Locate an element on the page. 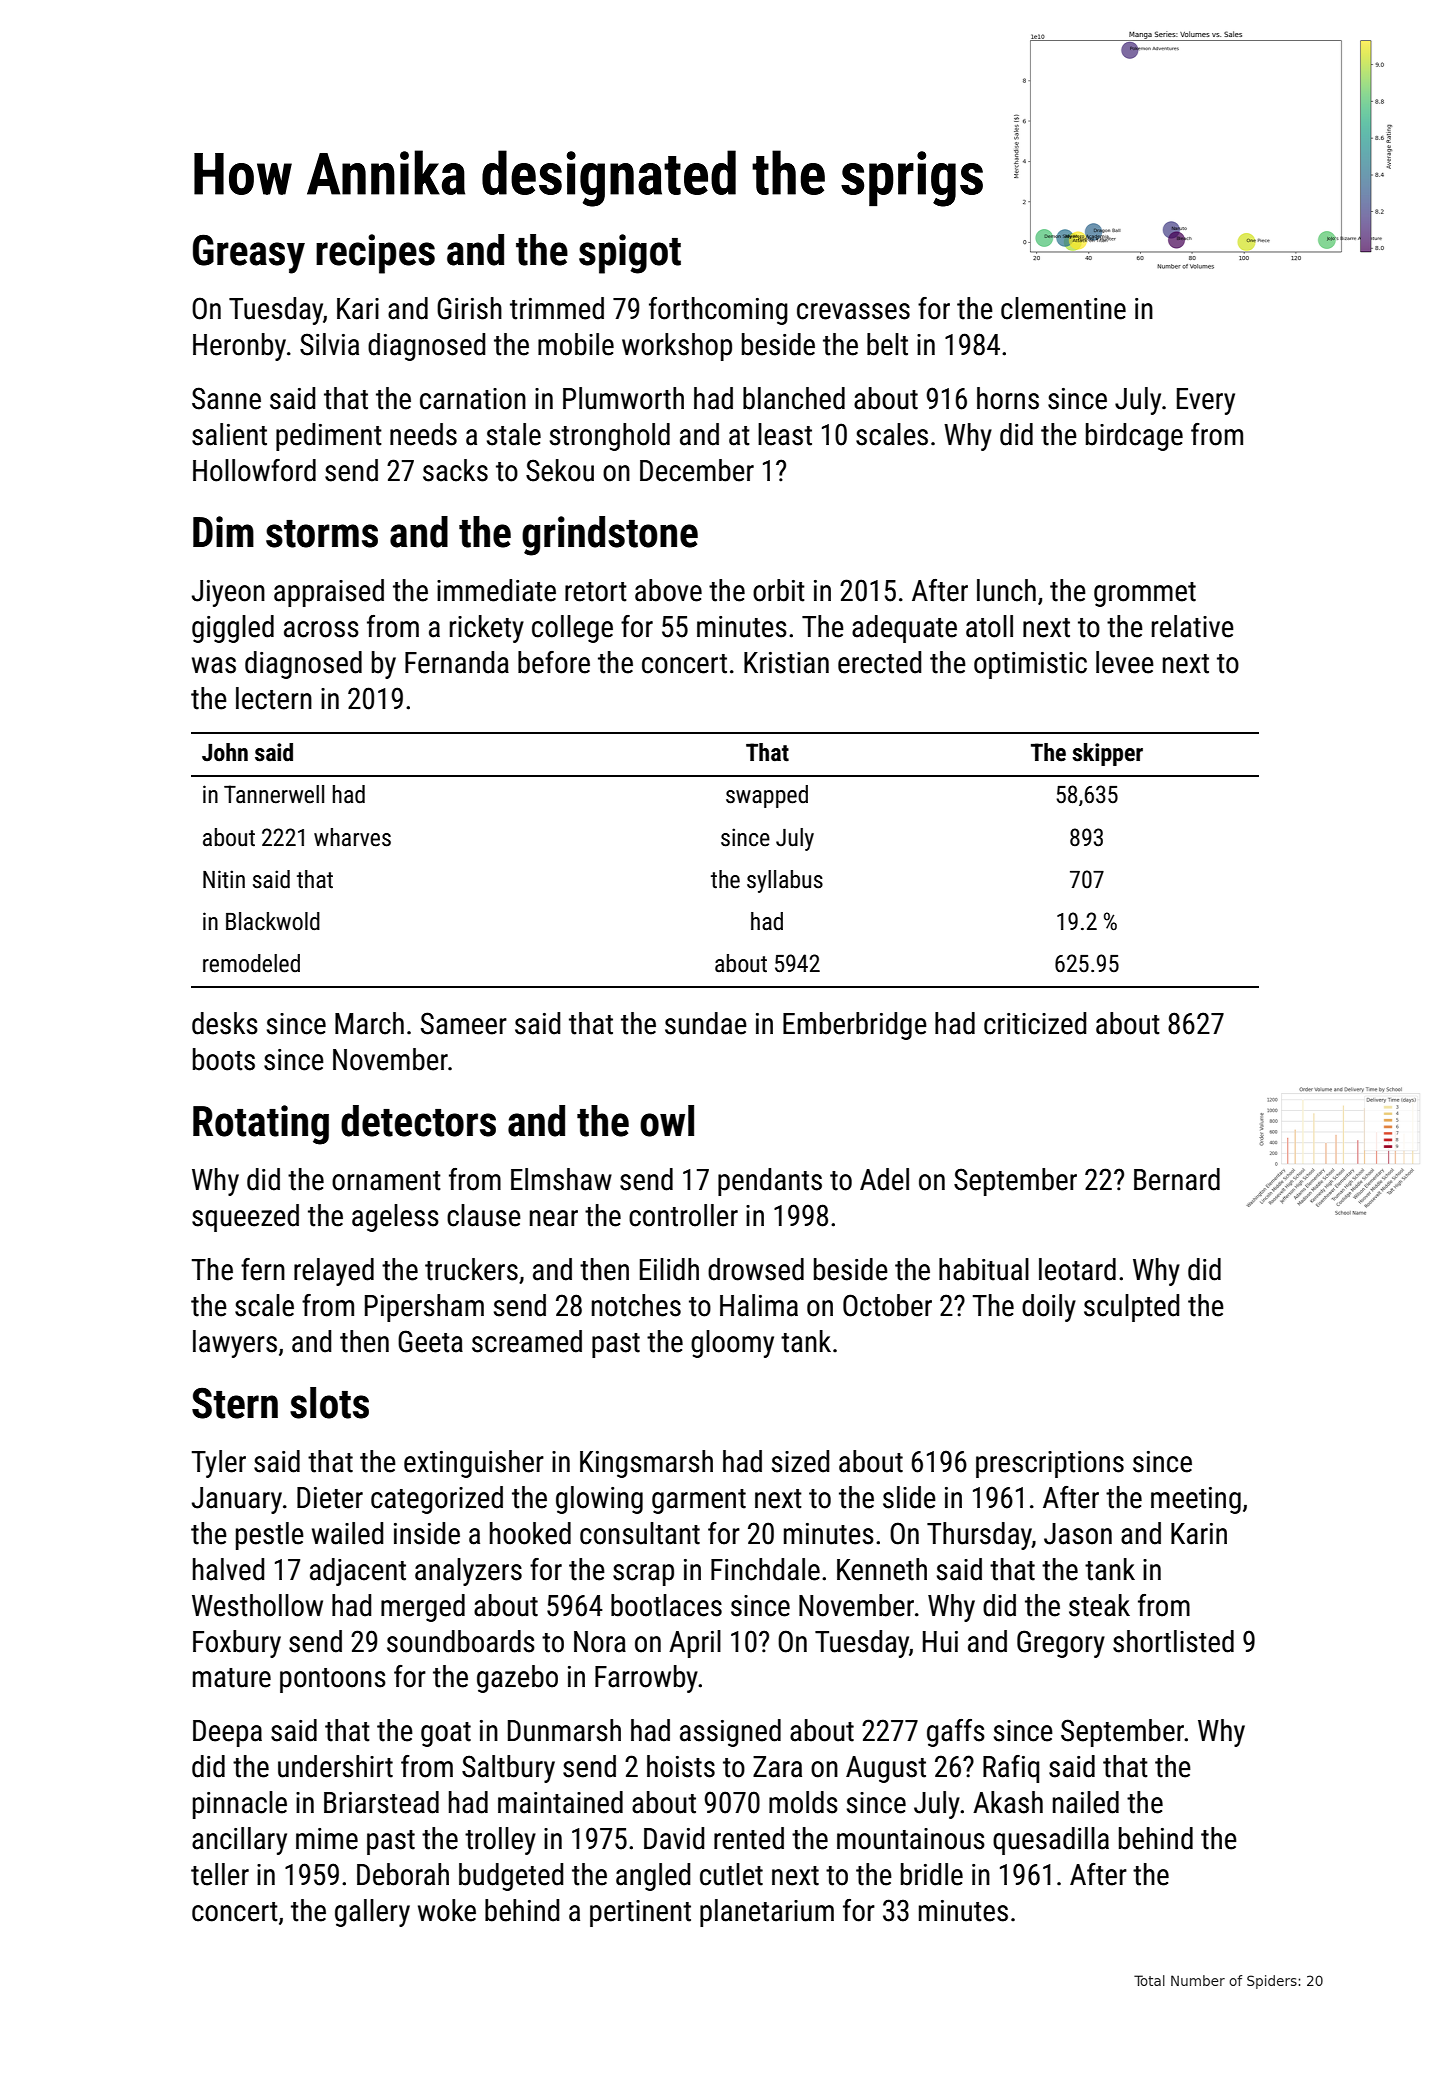 This page has height=2100, width=1450. Briarstead is located at coordinates (381, 1802).
